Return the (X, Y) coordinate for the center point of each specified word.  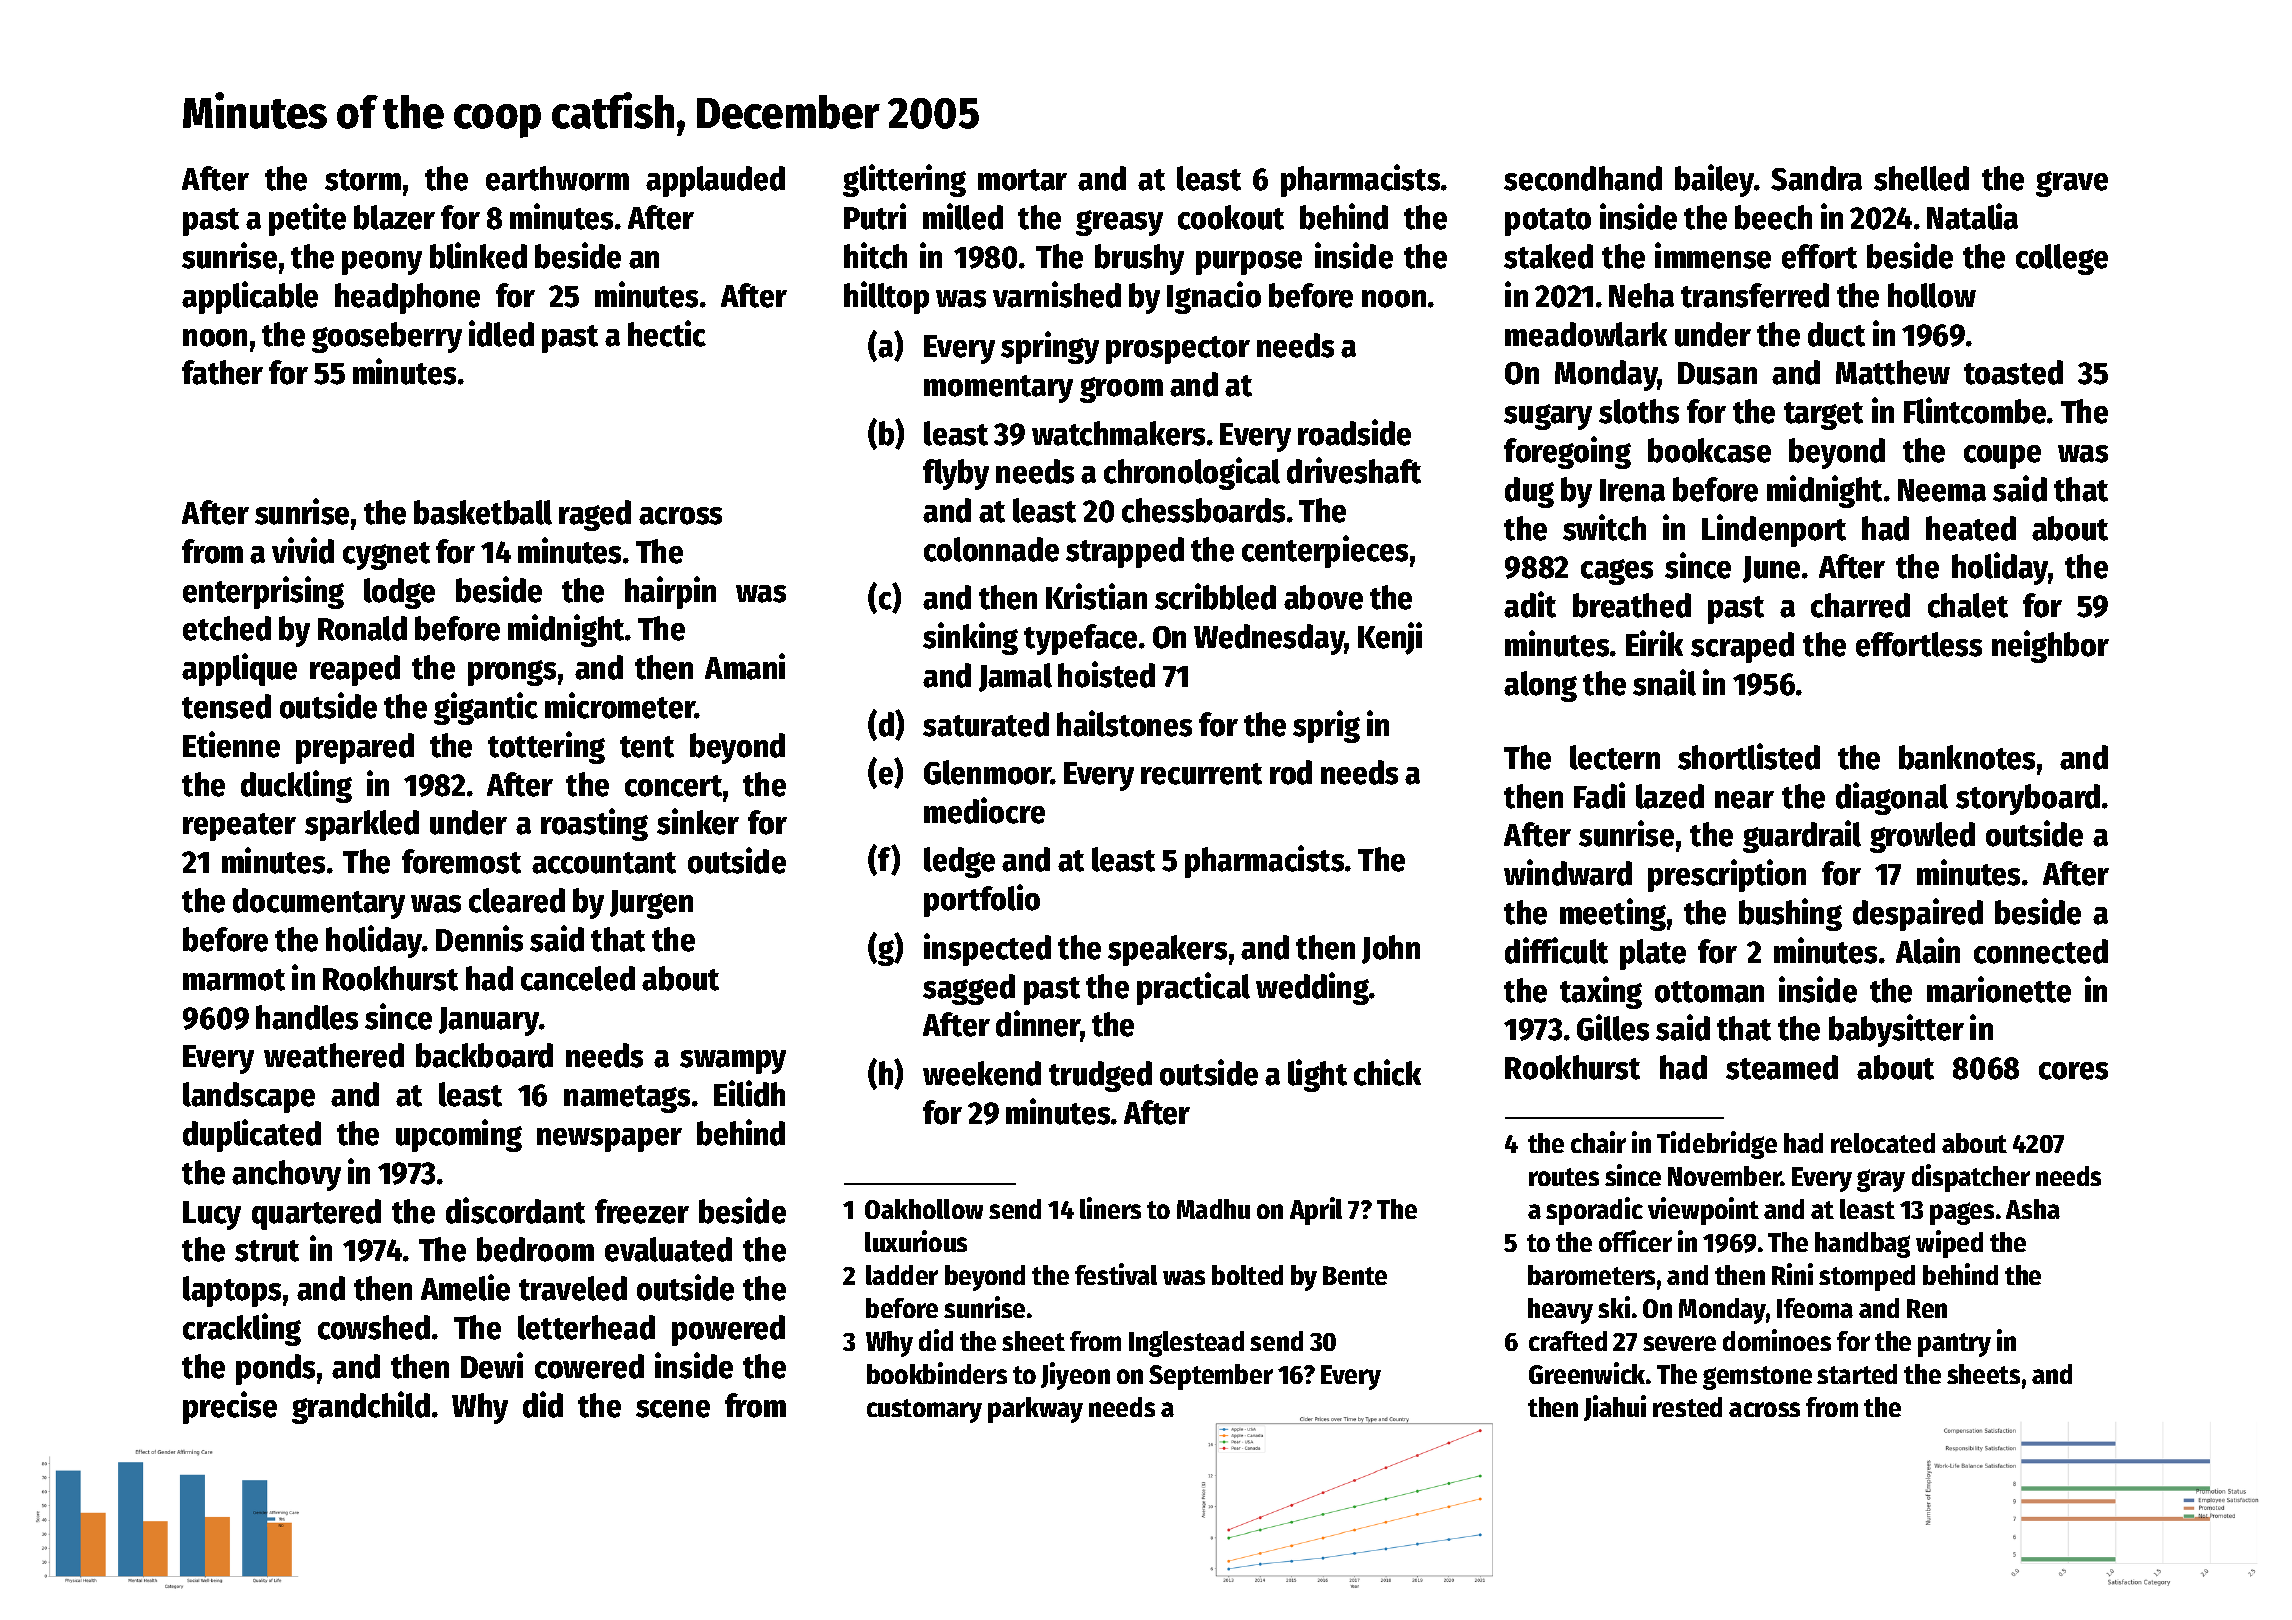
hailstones (1124, 723)
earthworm (557, 178)
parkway (1035, 1410)
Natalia (1972, 216)
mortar (1022, 180)
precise (230, 1407)
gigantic (486, 708)
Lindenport (1774, 530)
